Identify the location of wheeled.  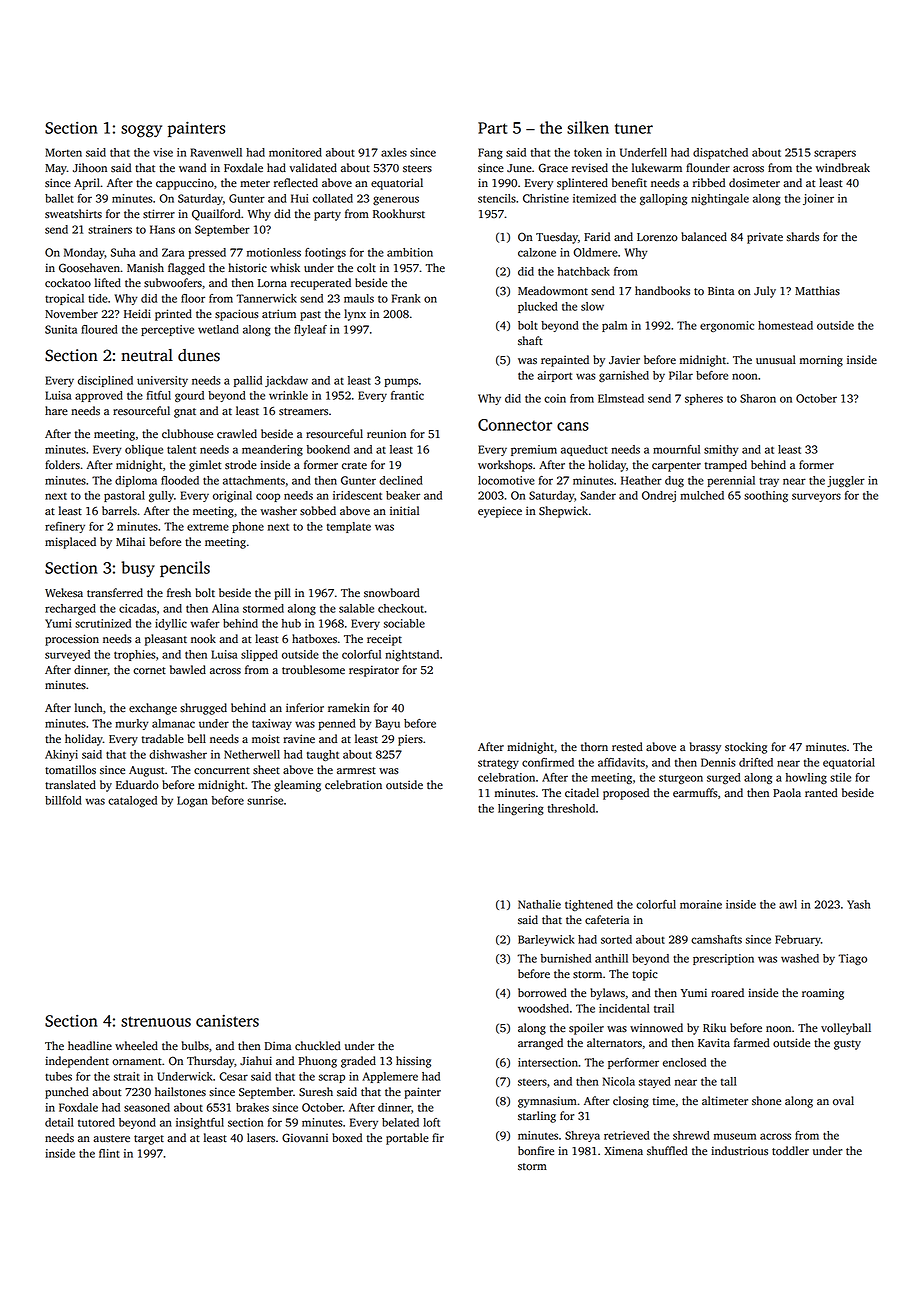
(136, 1046).
